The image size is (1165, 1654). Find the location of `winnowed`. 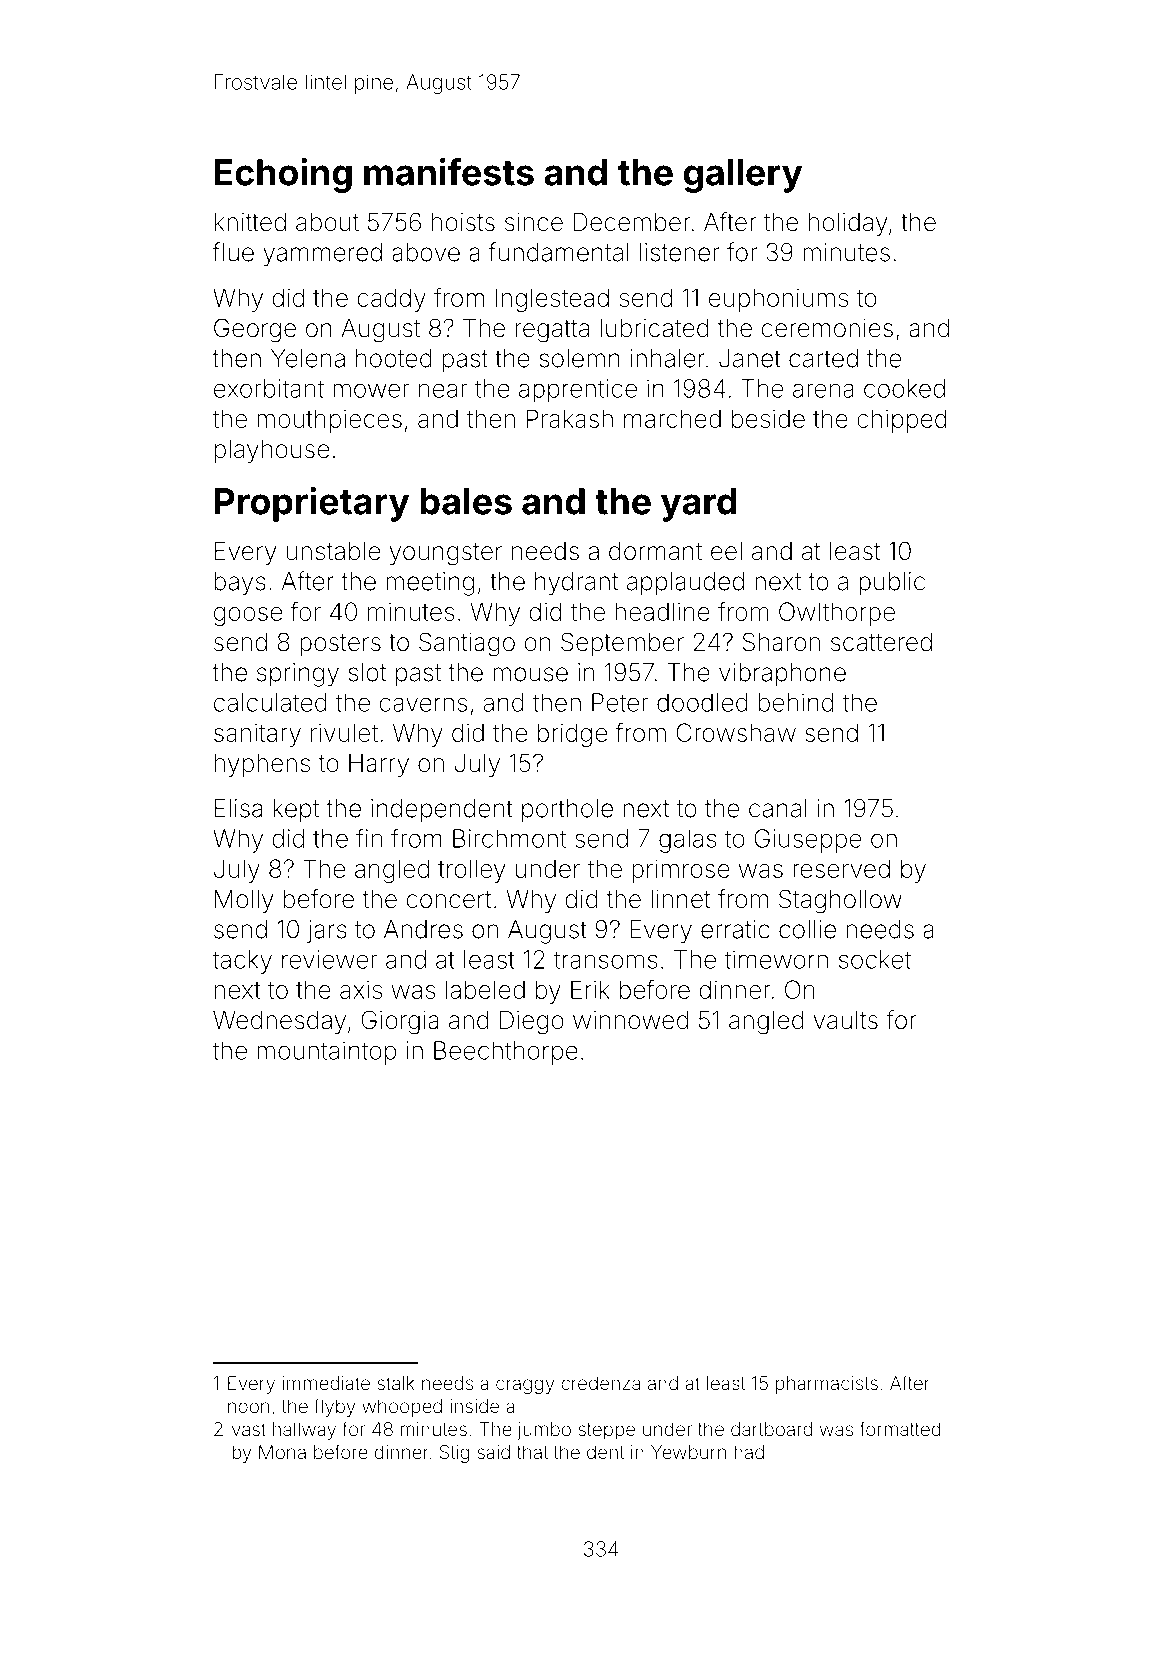

winnowed is located at coordinates (630, 1020).
